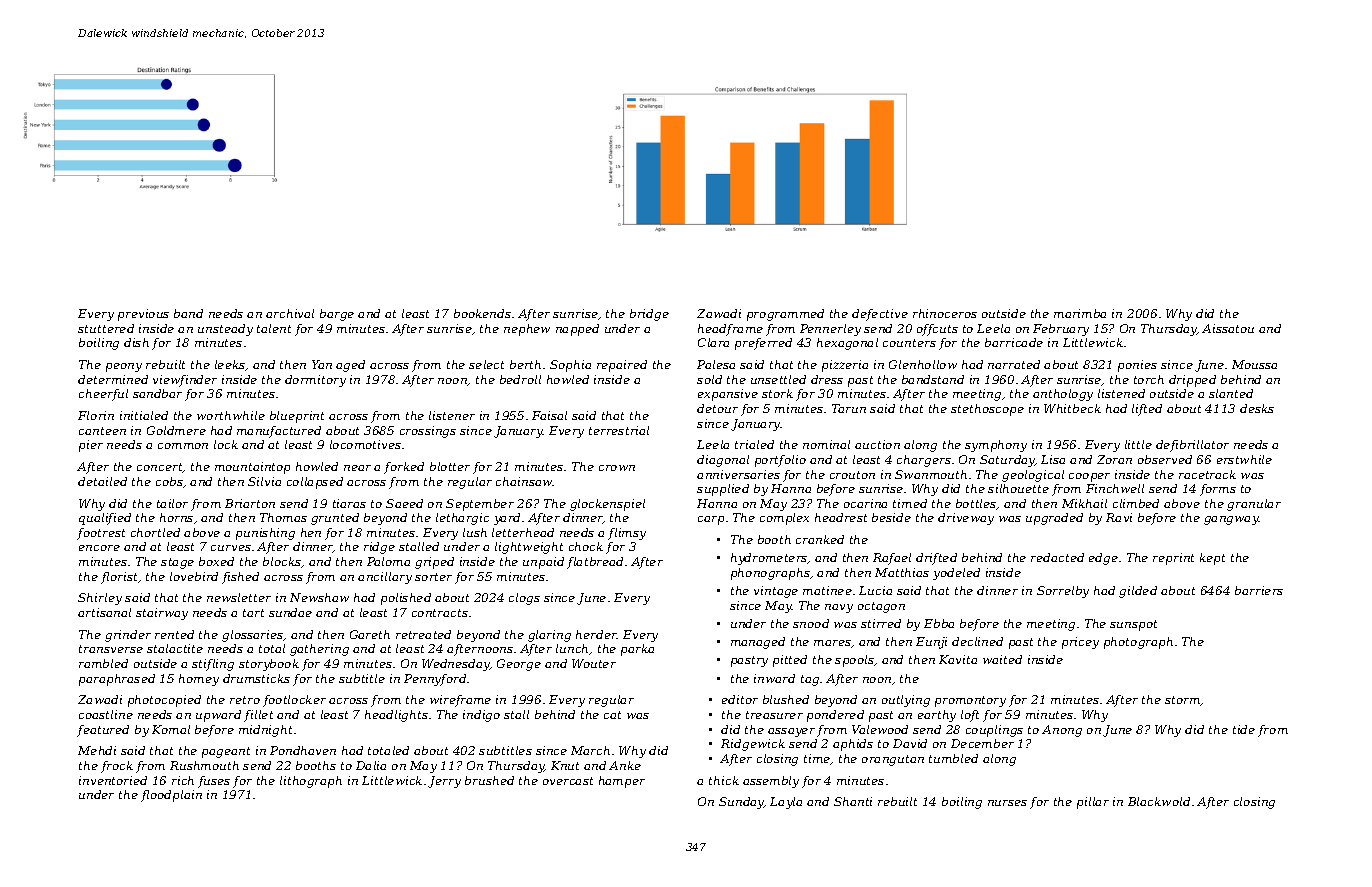 This screenshot has width=1372, height=887. What do you see at coordinates (171, 729) in the screenshot?
I see `Komal` at bounding box center [171, 729].
